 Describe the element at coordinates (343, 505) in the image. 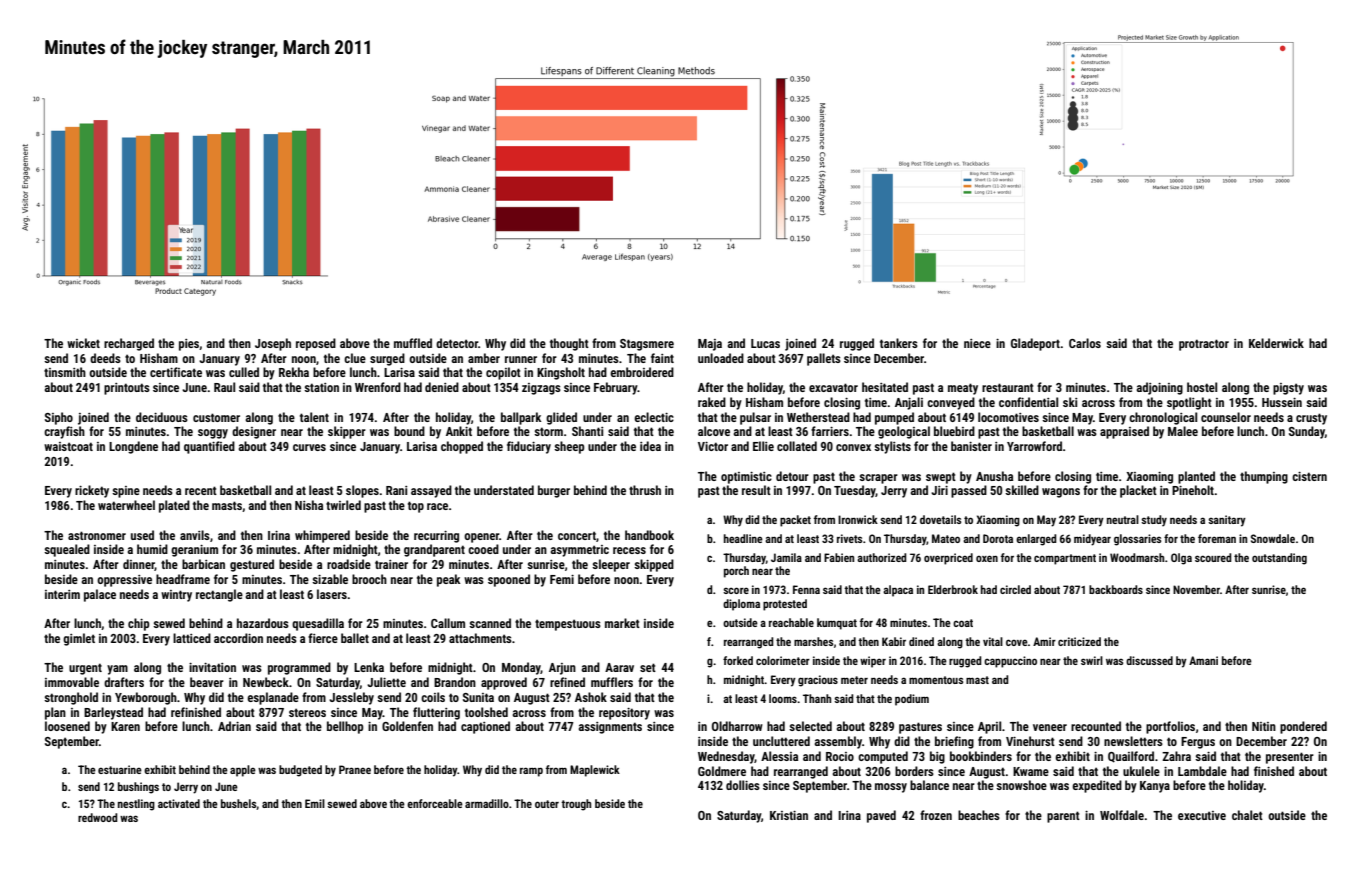

I see `twirled` at that location.
